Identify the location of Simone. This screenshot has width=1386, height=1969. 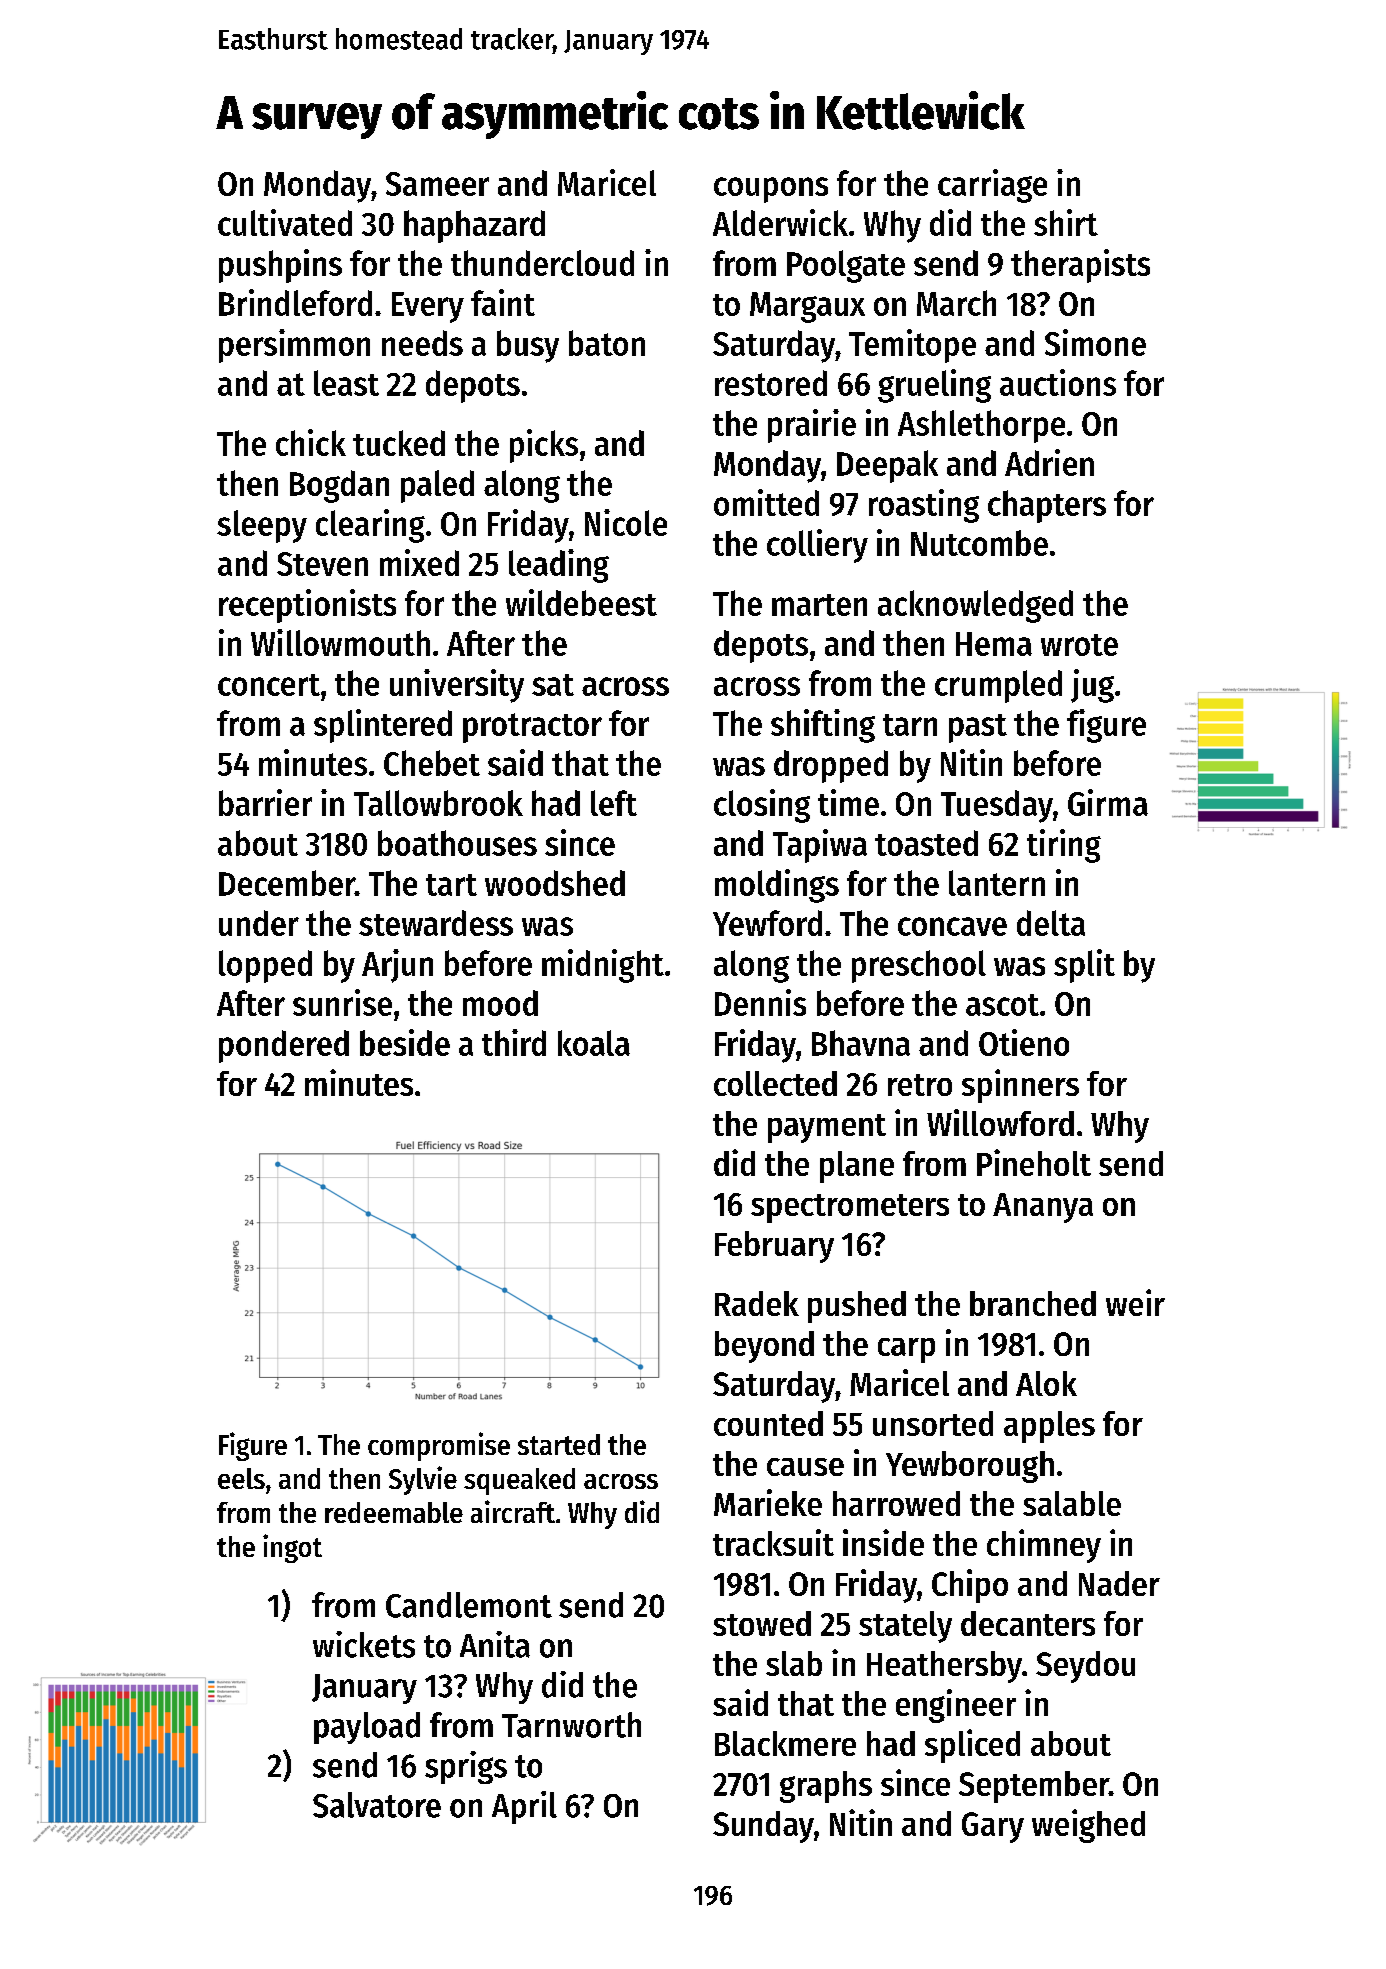
(1095, 342).
